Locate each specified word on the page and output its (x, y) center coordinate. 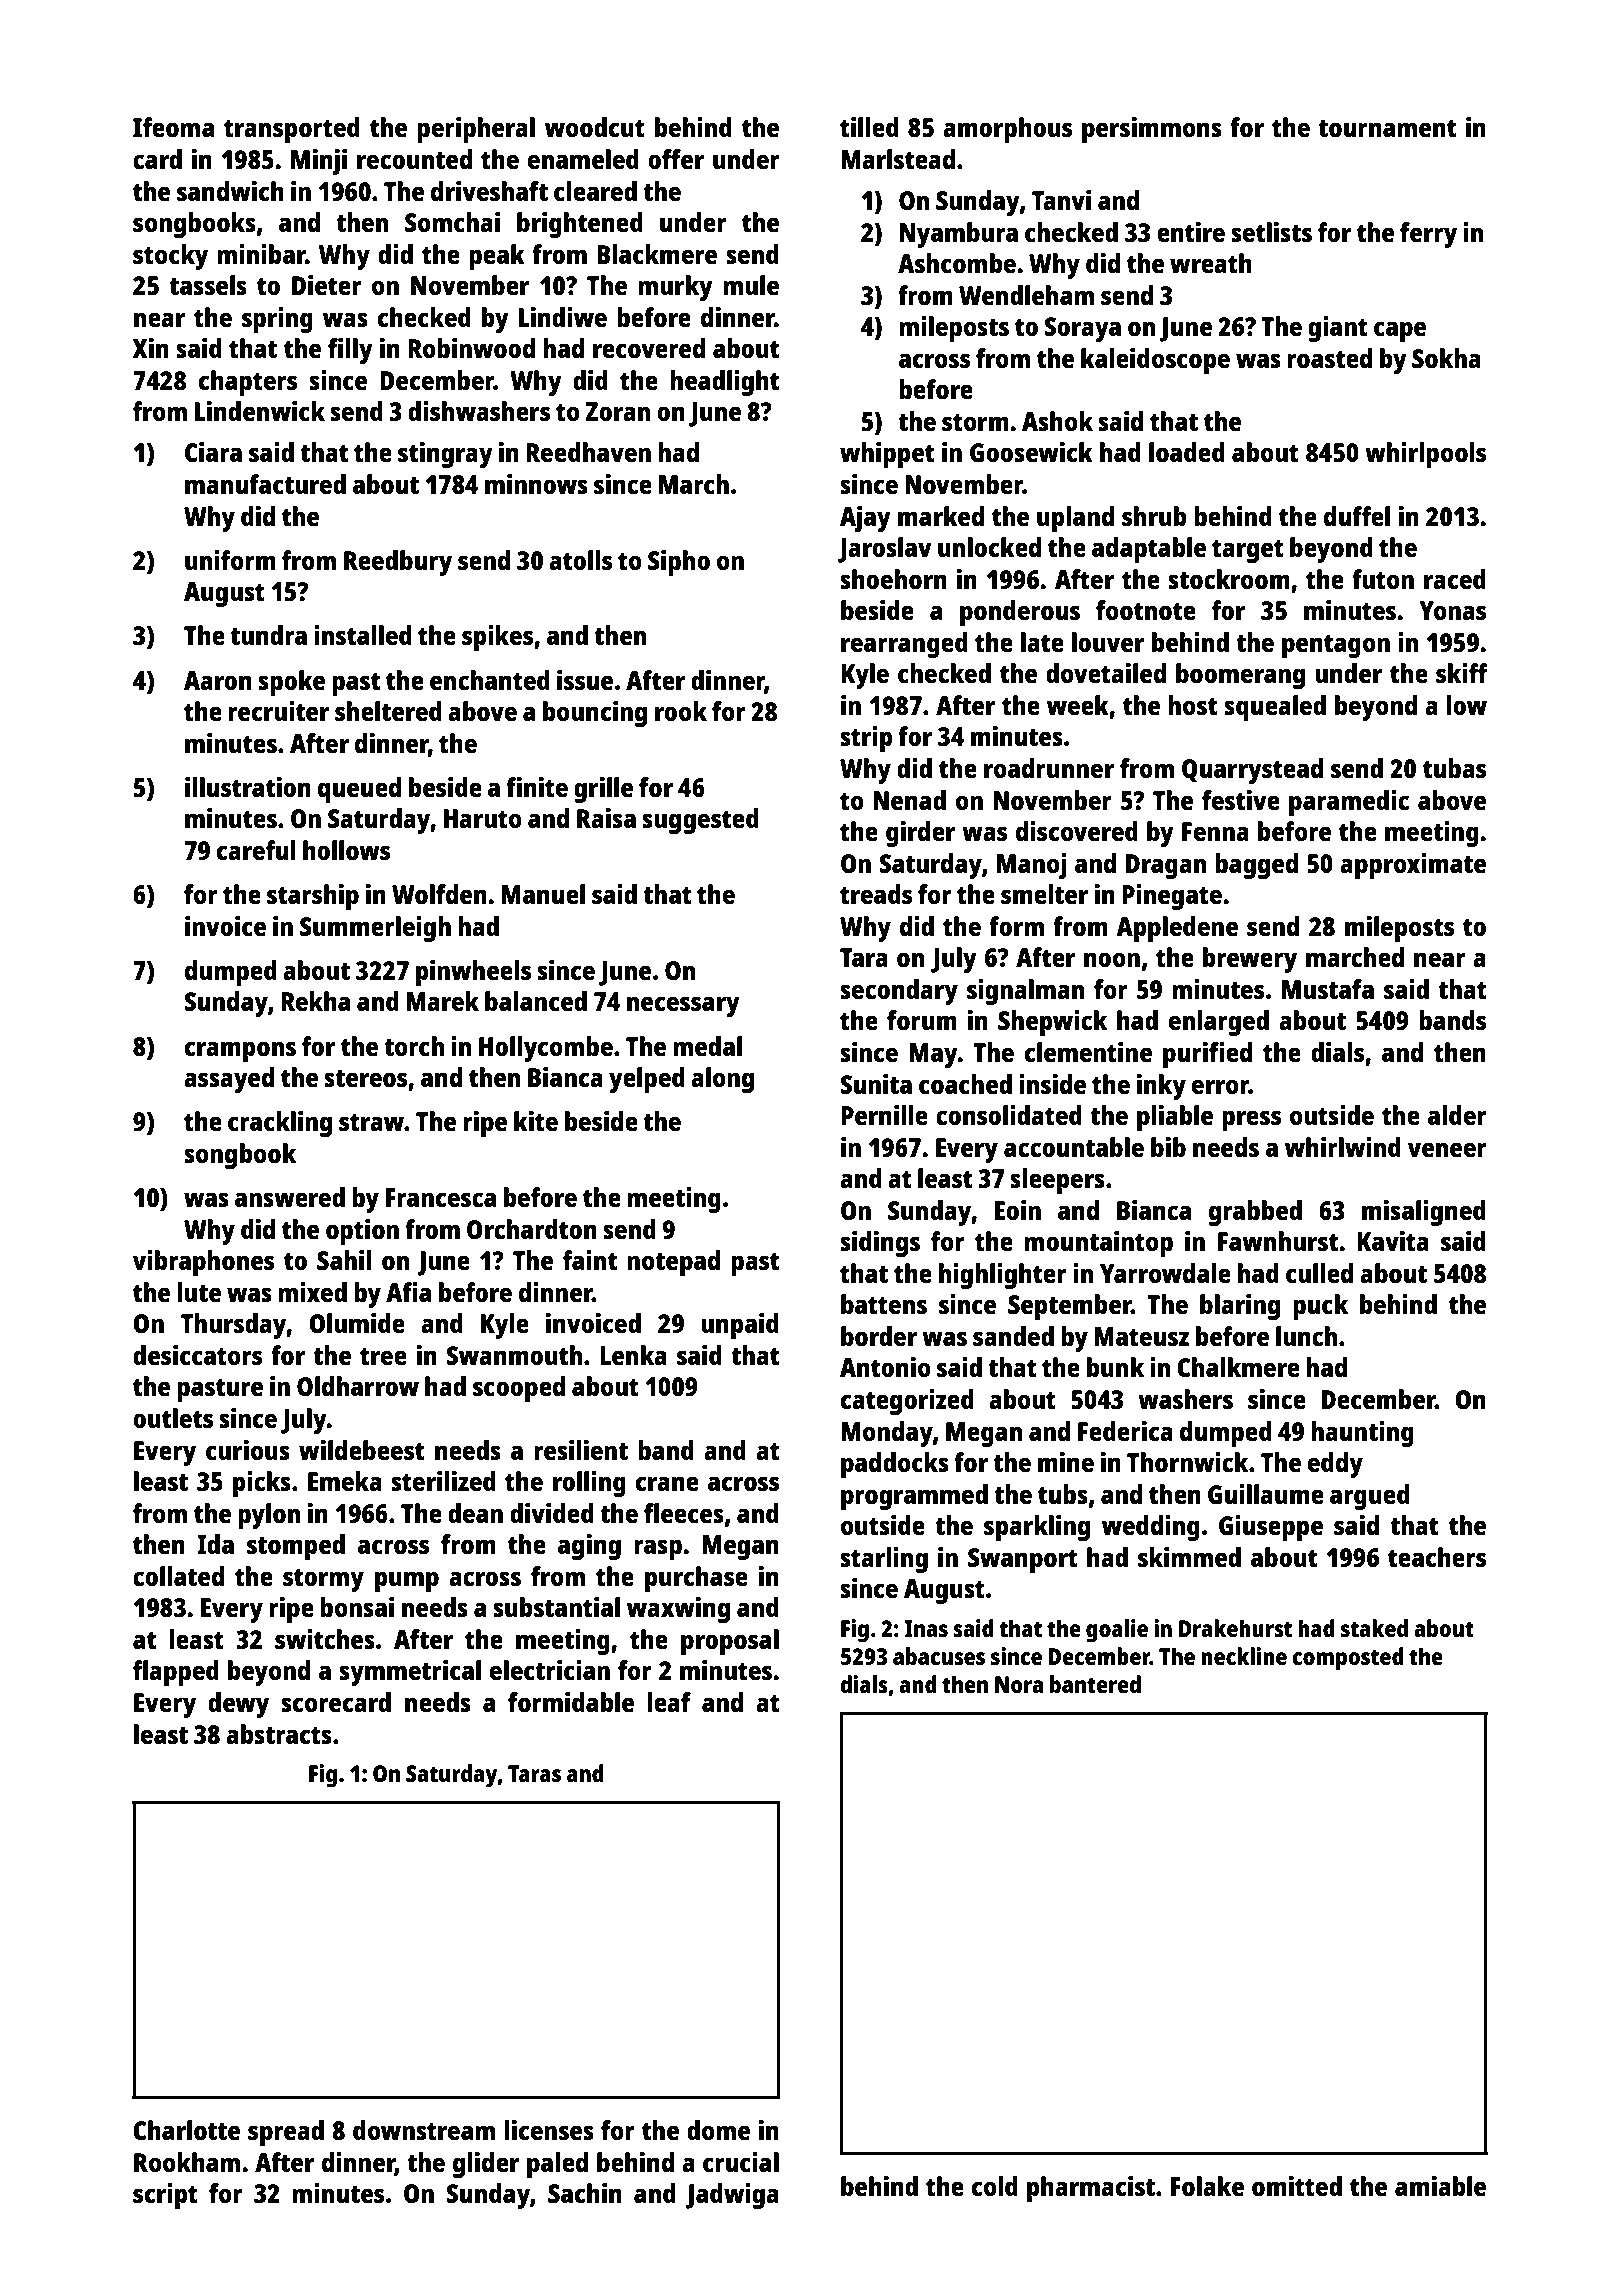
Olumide (357, 1323)
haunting (1362, 1434)
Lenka (633, 1355)
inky (1161, 1087)
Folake (1207, 2186)
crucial (741, 2162)
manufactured (265, 484)
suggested (700, 821)
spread (286, 2133)
